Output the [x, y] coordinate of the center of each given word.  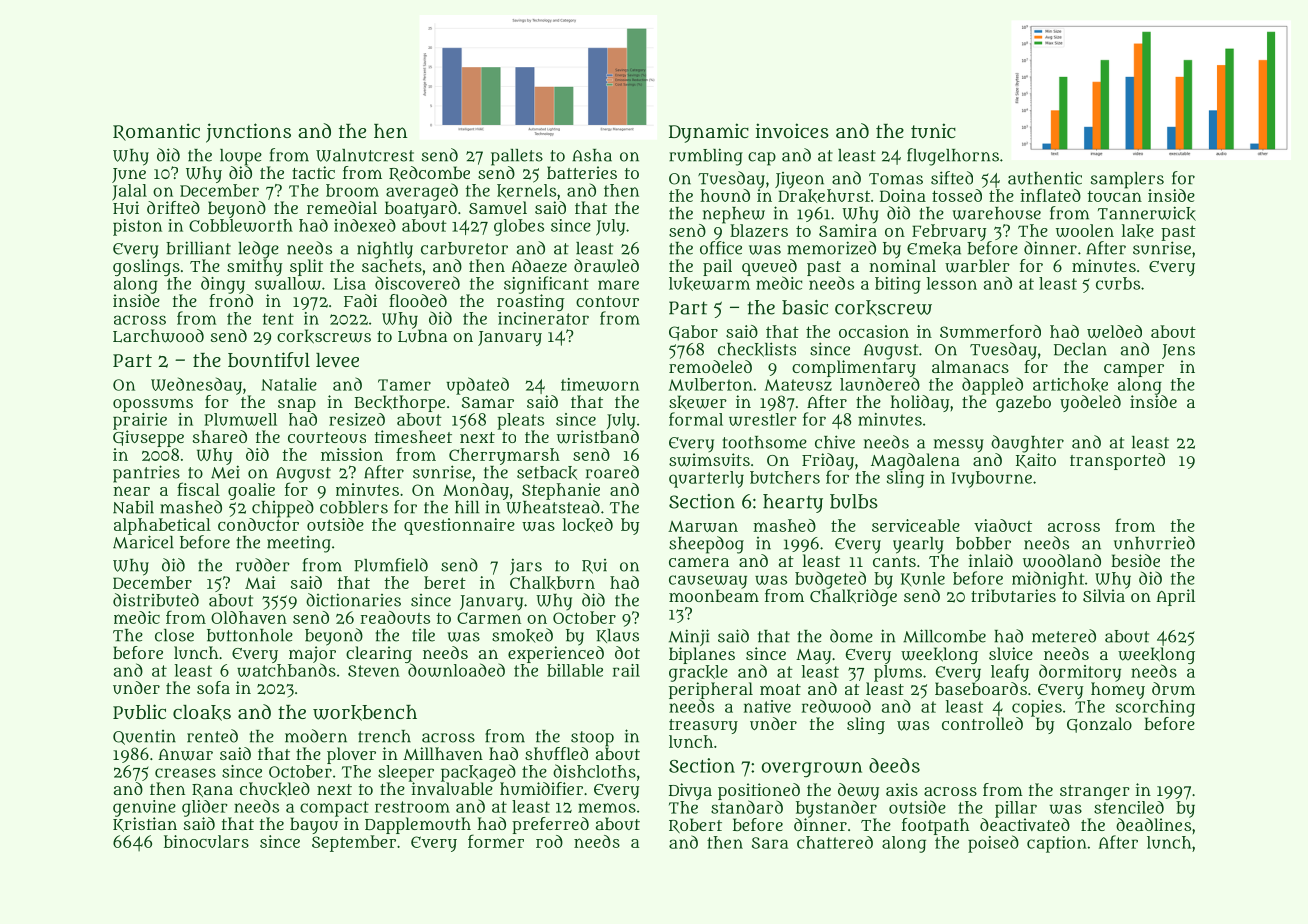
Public [139, 711]
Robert [695, 825]
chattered [835, 842]
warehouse [997, 213]
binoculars [206, 841]
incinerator [543, 318]
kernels [526, 191]
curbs [1118, 283]
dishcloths [594, 771]
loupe [241, 157]
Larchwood [158, 336]
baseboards [981, 688]
